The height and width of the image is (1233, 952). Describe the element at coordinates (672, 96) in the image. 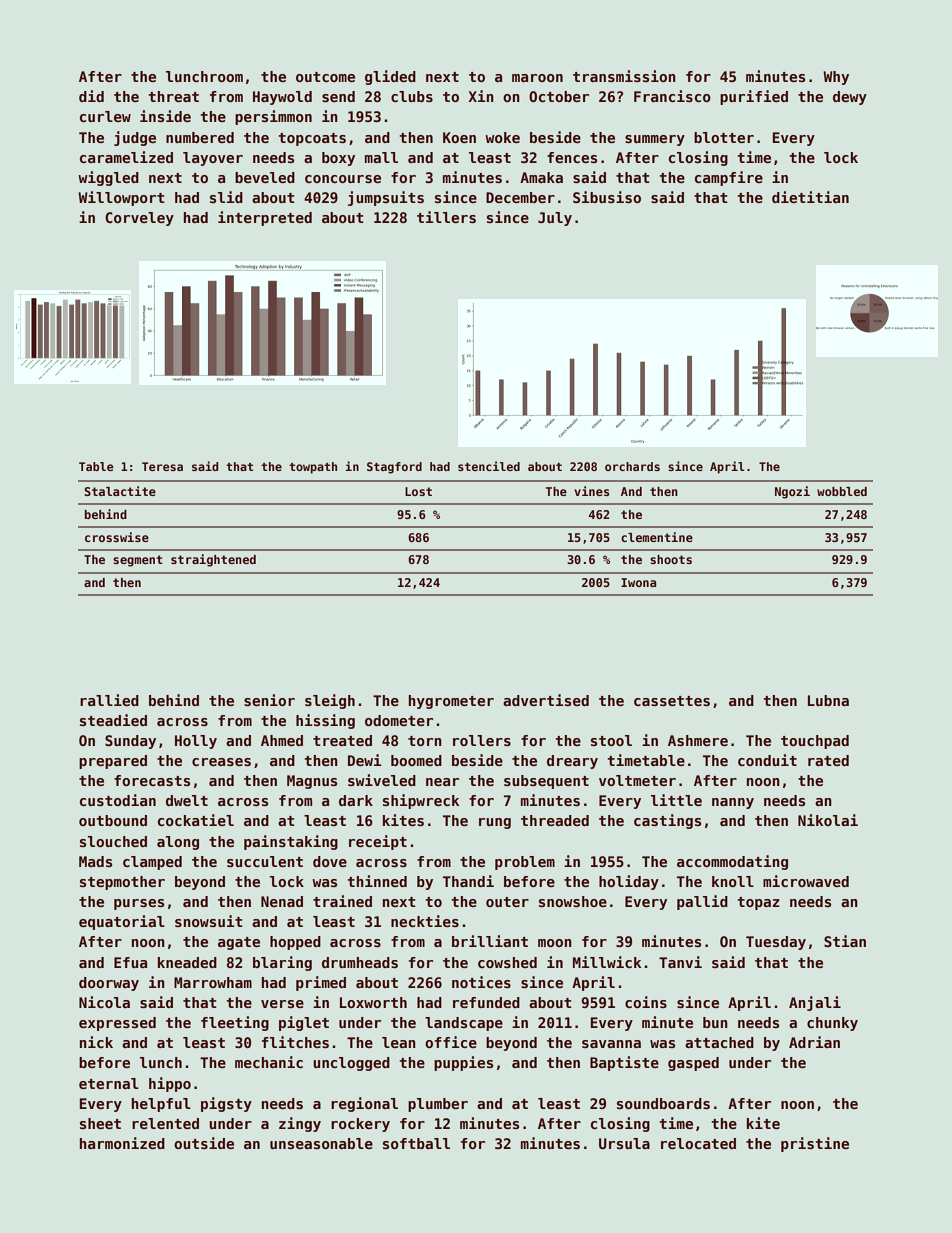

I see `Francisco` at that location.
